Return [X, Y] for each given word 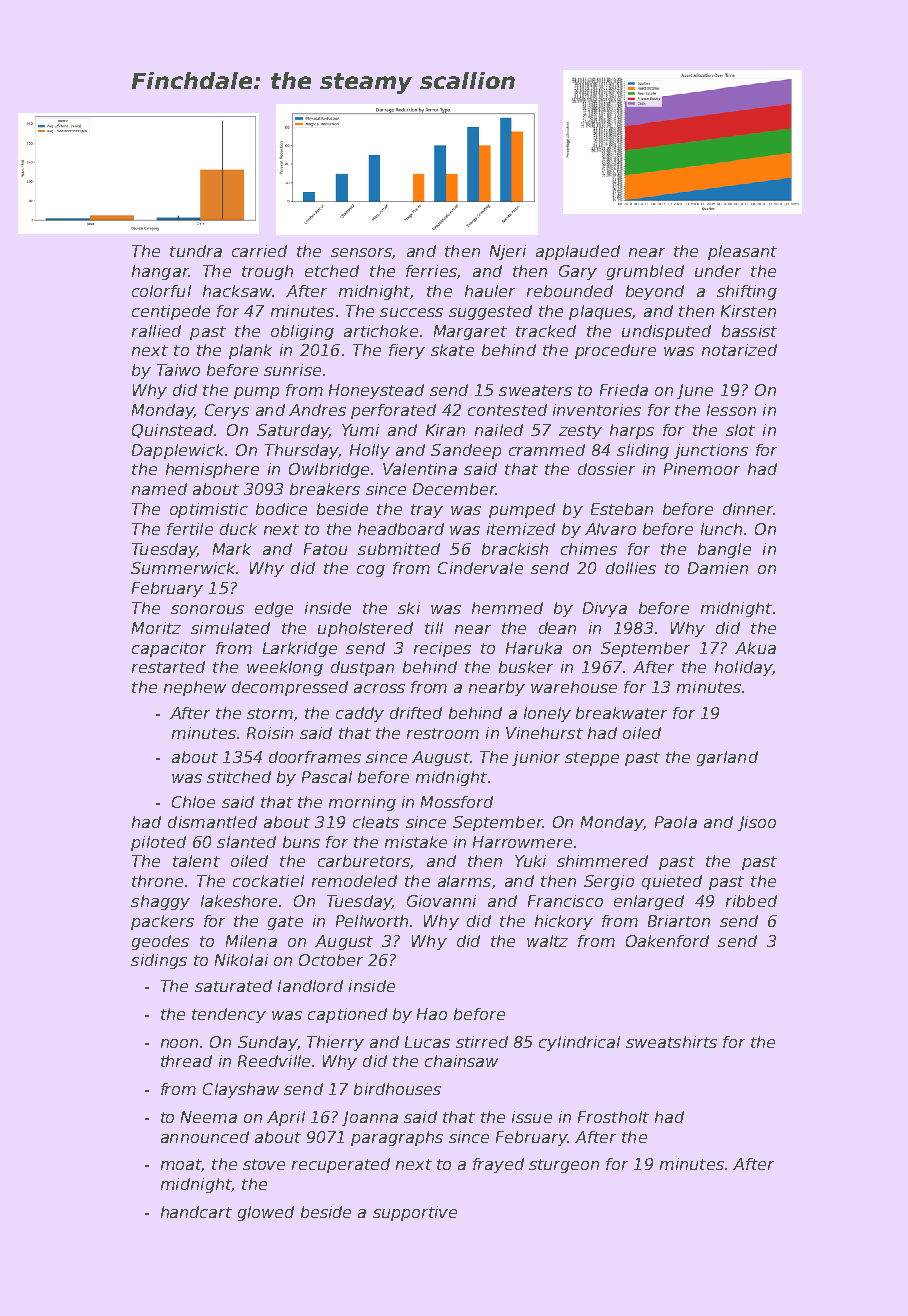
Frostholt [613, 1117]
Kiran [445, 430]
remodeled [354, 881]
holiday [743, 668]
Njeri [508, 252]
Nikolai [241, 960]
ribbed [751, 901]
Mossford [457, 802]
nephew [195, 688]
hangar [160, 272]
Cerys [227, 411]
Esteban [622, 509]
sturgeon [564, 1166]
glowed [266, 1213]
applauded [578, 252]
